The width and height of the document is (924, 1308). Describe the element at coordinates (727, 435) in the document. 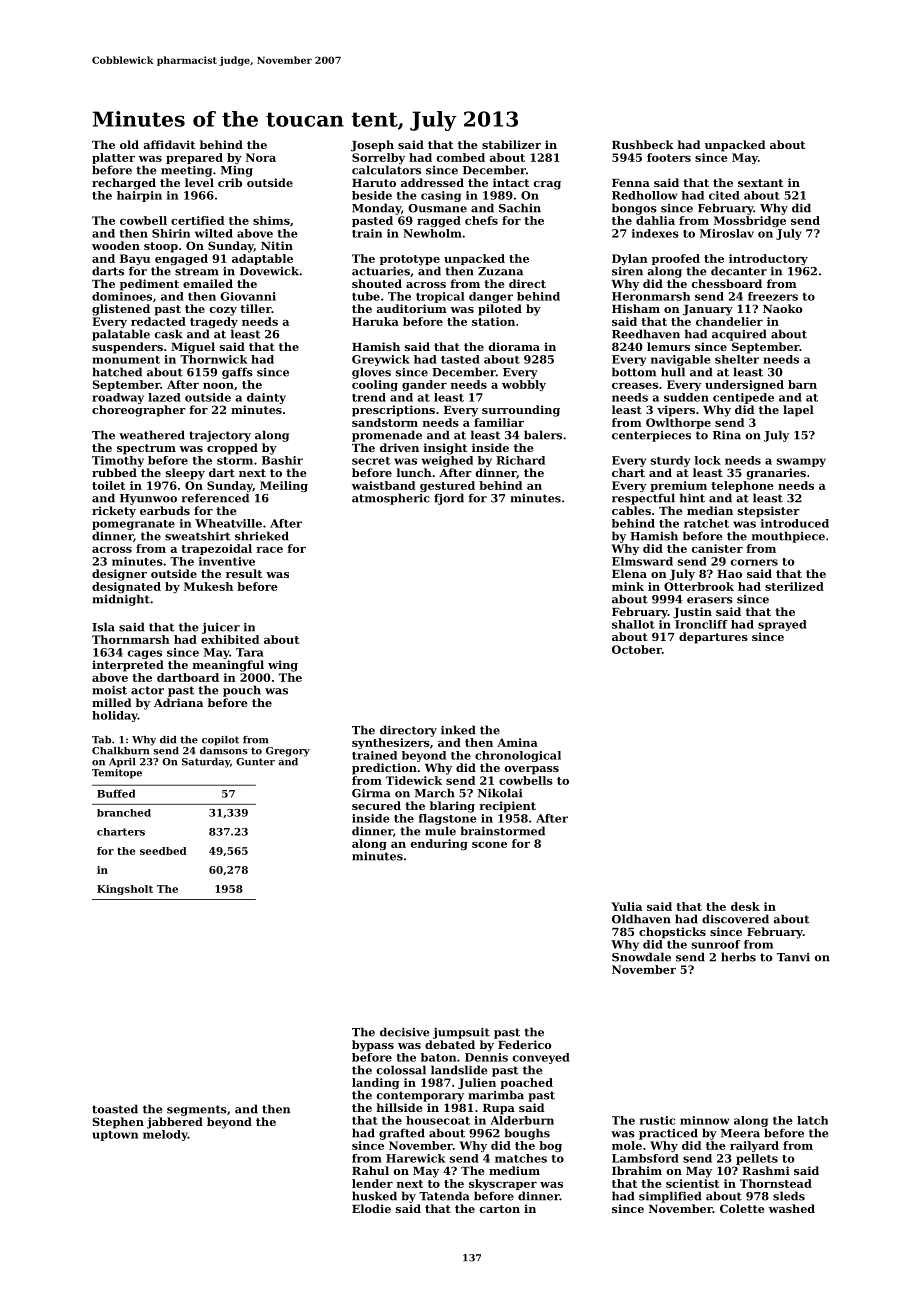

I see `Rina` at that location.
